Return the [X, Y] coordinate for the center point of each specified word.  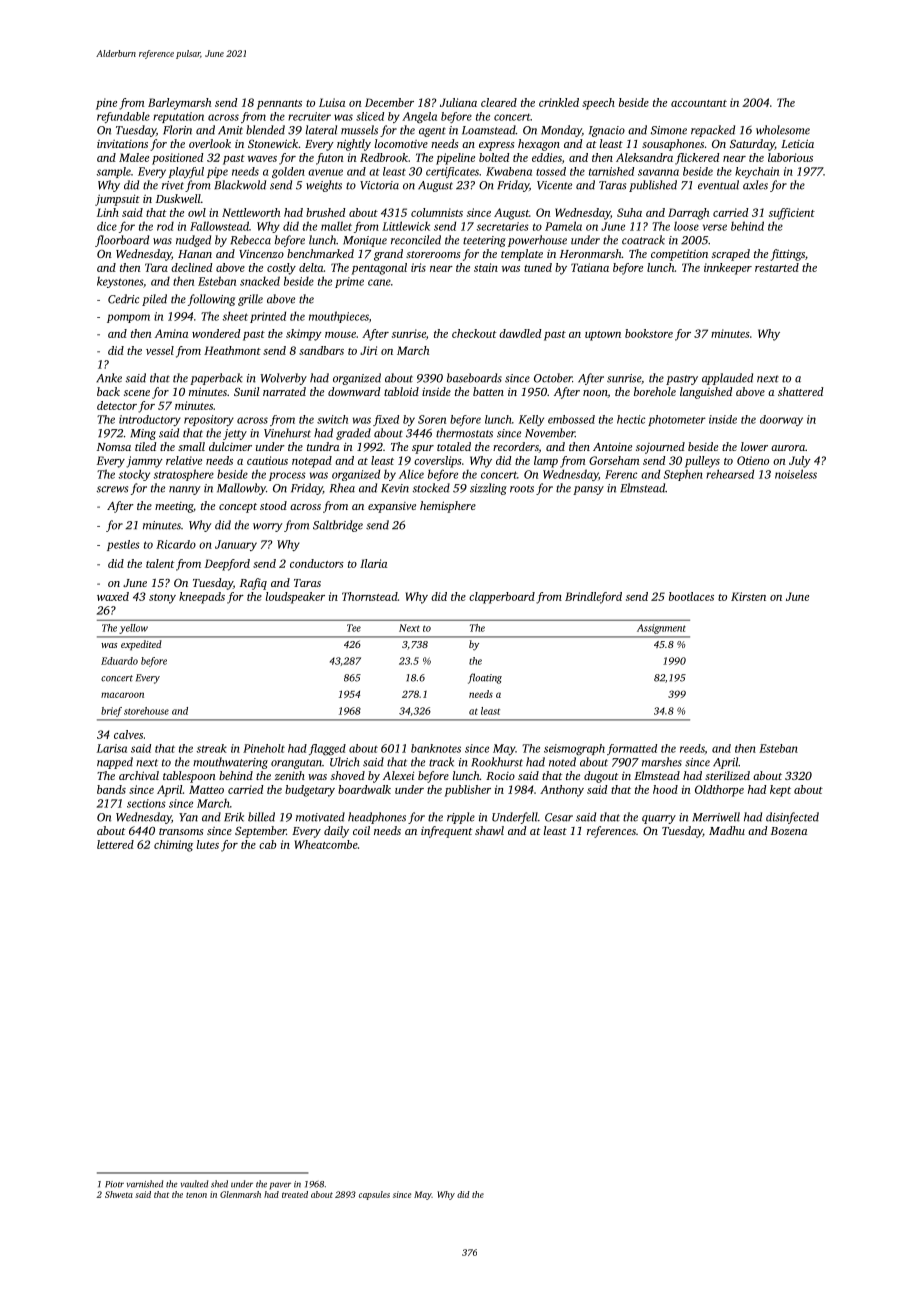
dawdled [520, 333]
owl [197, 212]
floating [485, 678]
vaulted [194, 1184]
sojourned [660, 448]
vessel [160, 350]
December [389, 102]
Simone [669, 130]
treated [295, 1194]
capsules [374, 1195]
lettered [115, 844]
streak [211, 748]
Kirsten [748, 596]
